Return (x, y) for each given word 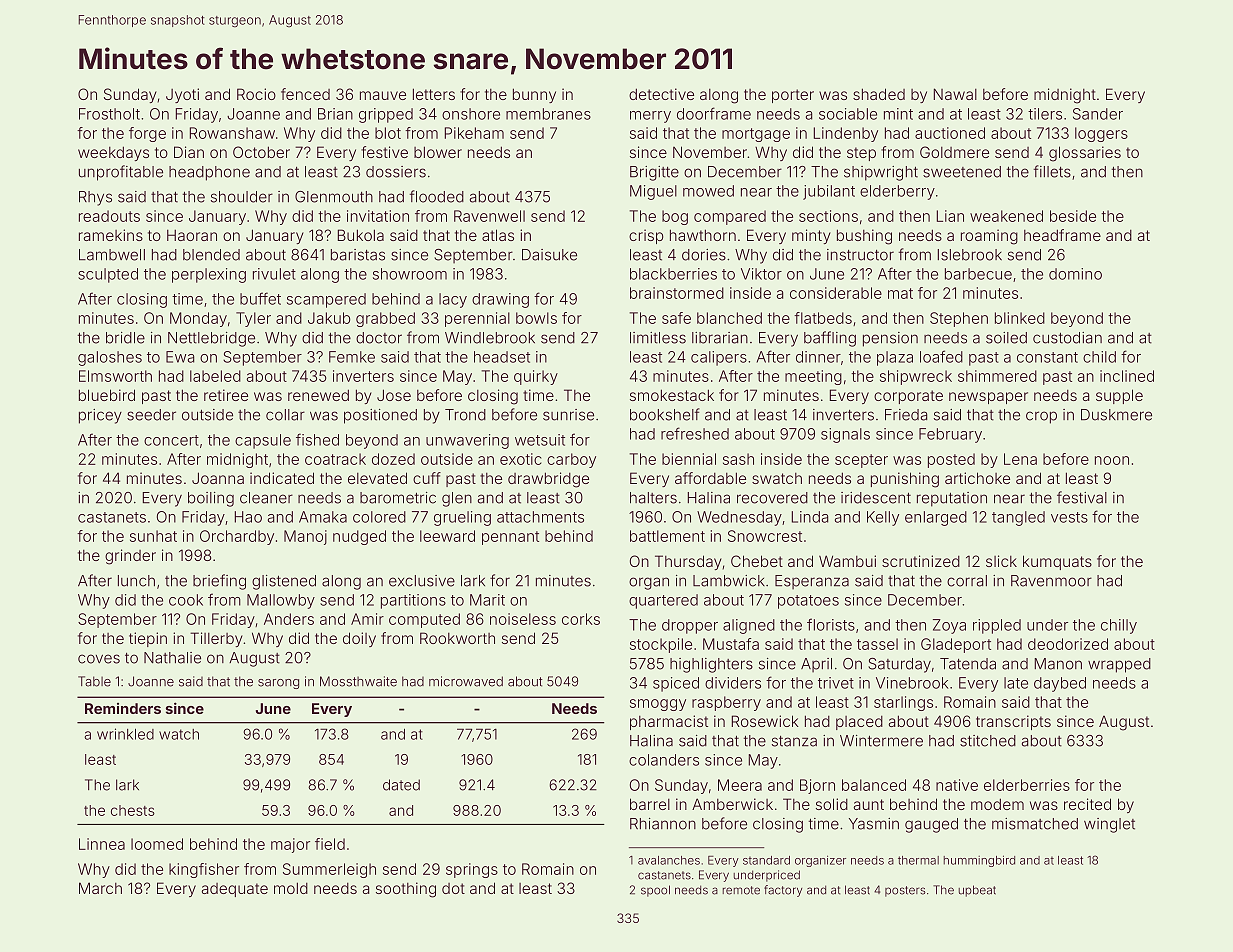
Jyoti (182, 95)
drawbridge (548, 480)
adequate (235, 890)
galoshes (110, 358)
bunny (534, 95)
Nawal (955, 94)
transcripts (1013, 722)
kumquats (1057, 562)
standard (766, 860)
